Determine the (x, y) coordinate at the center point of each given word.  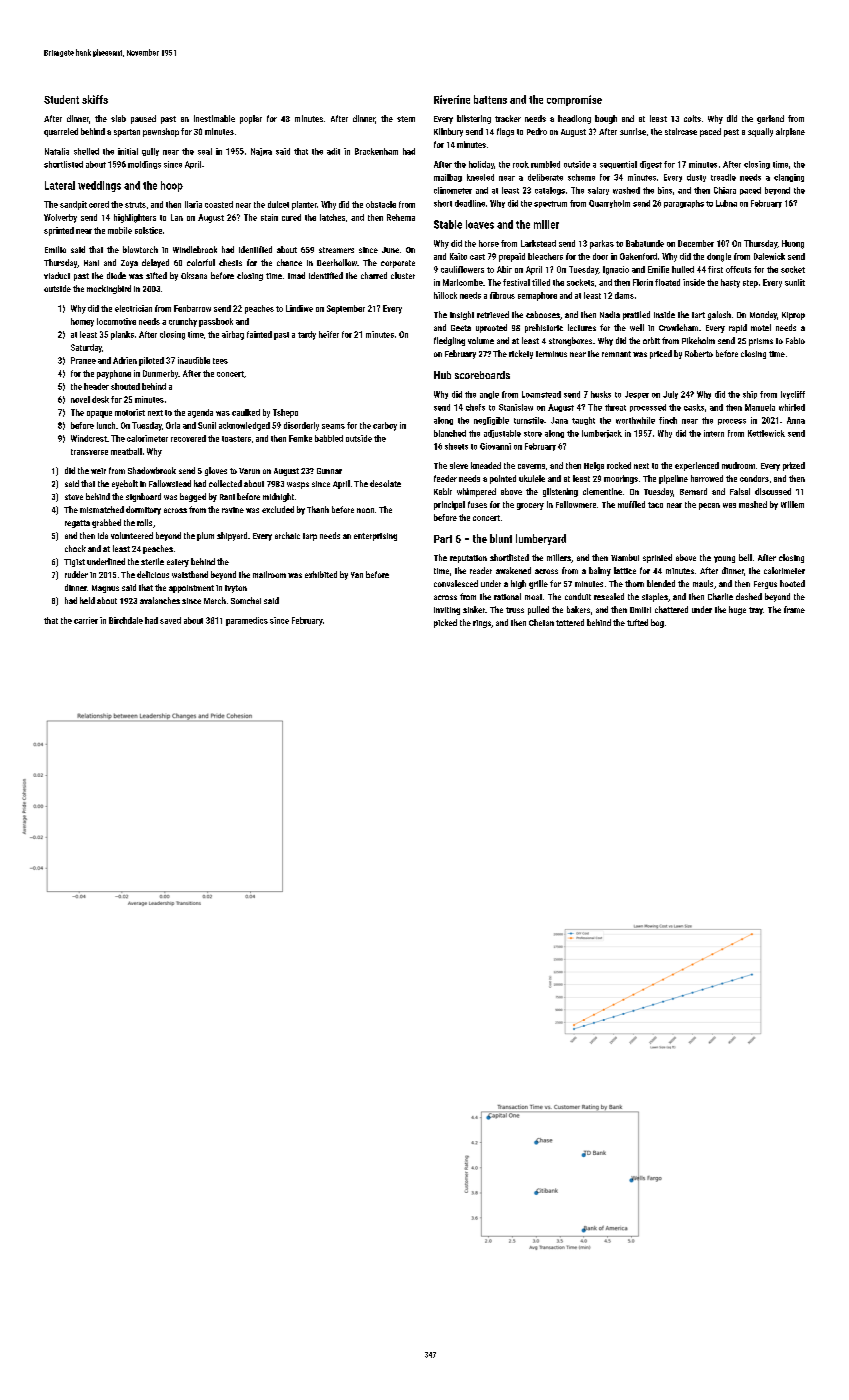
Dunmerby (160, 374)
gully (150, 152)
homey (82, 322)
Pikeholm (698, 340)
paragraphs (684, 204)
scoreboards (482, 375)
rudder (76, 574)
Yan (357, 575)
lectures (582, 327)
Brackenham (376, 151)
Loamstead (541, 394)
